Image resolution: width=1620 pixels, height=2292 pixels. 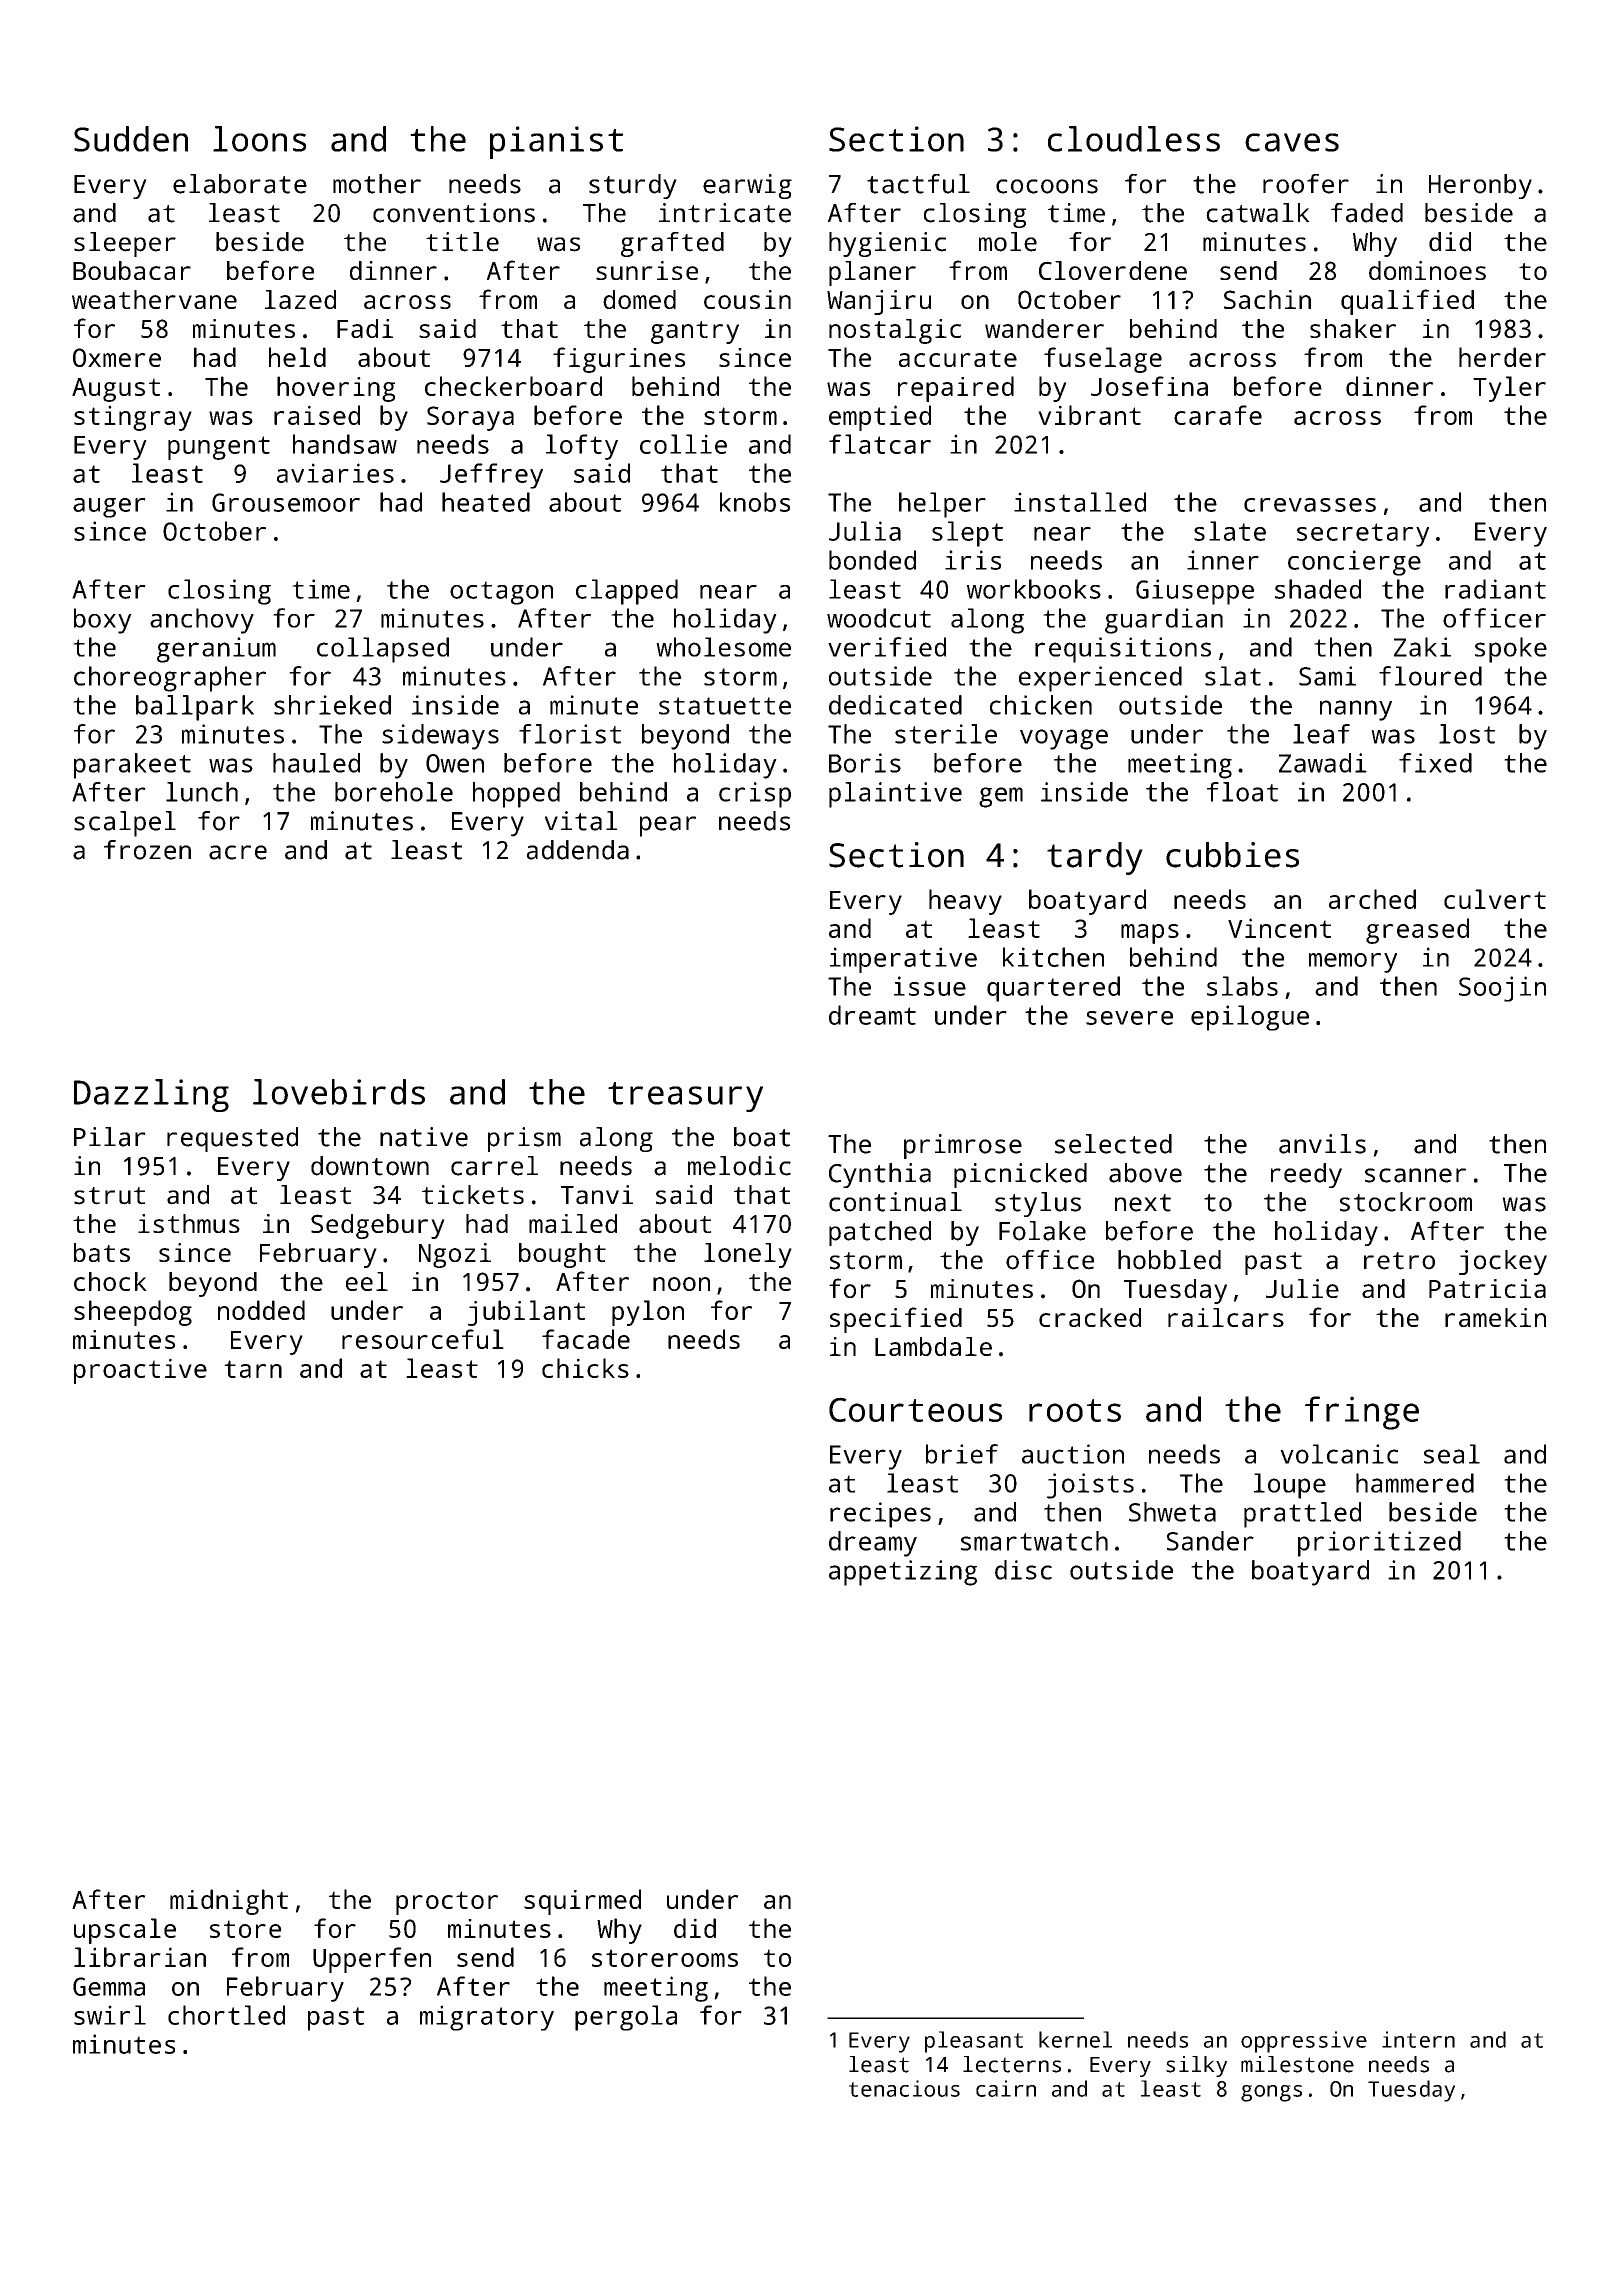 What do you see at coordinates (526, 1313) in the page?
I see `jubilant` at bounding box center [526, 1313].
